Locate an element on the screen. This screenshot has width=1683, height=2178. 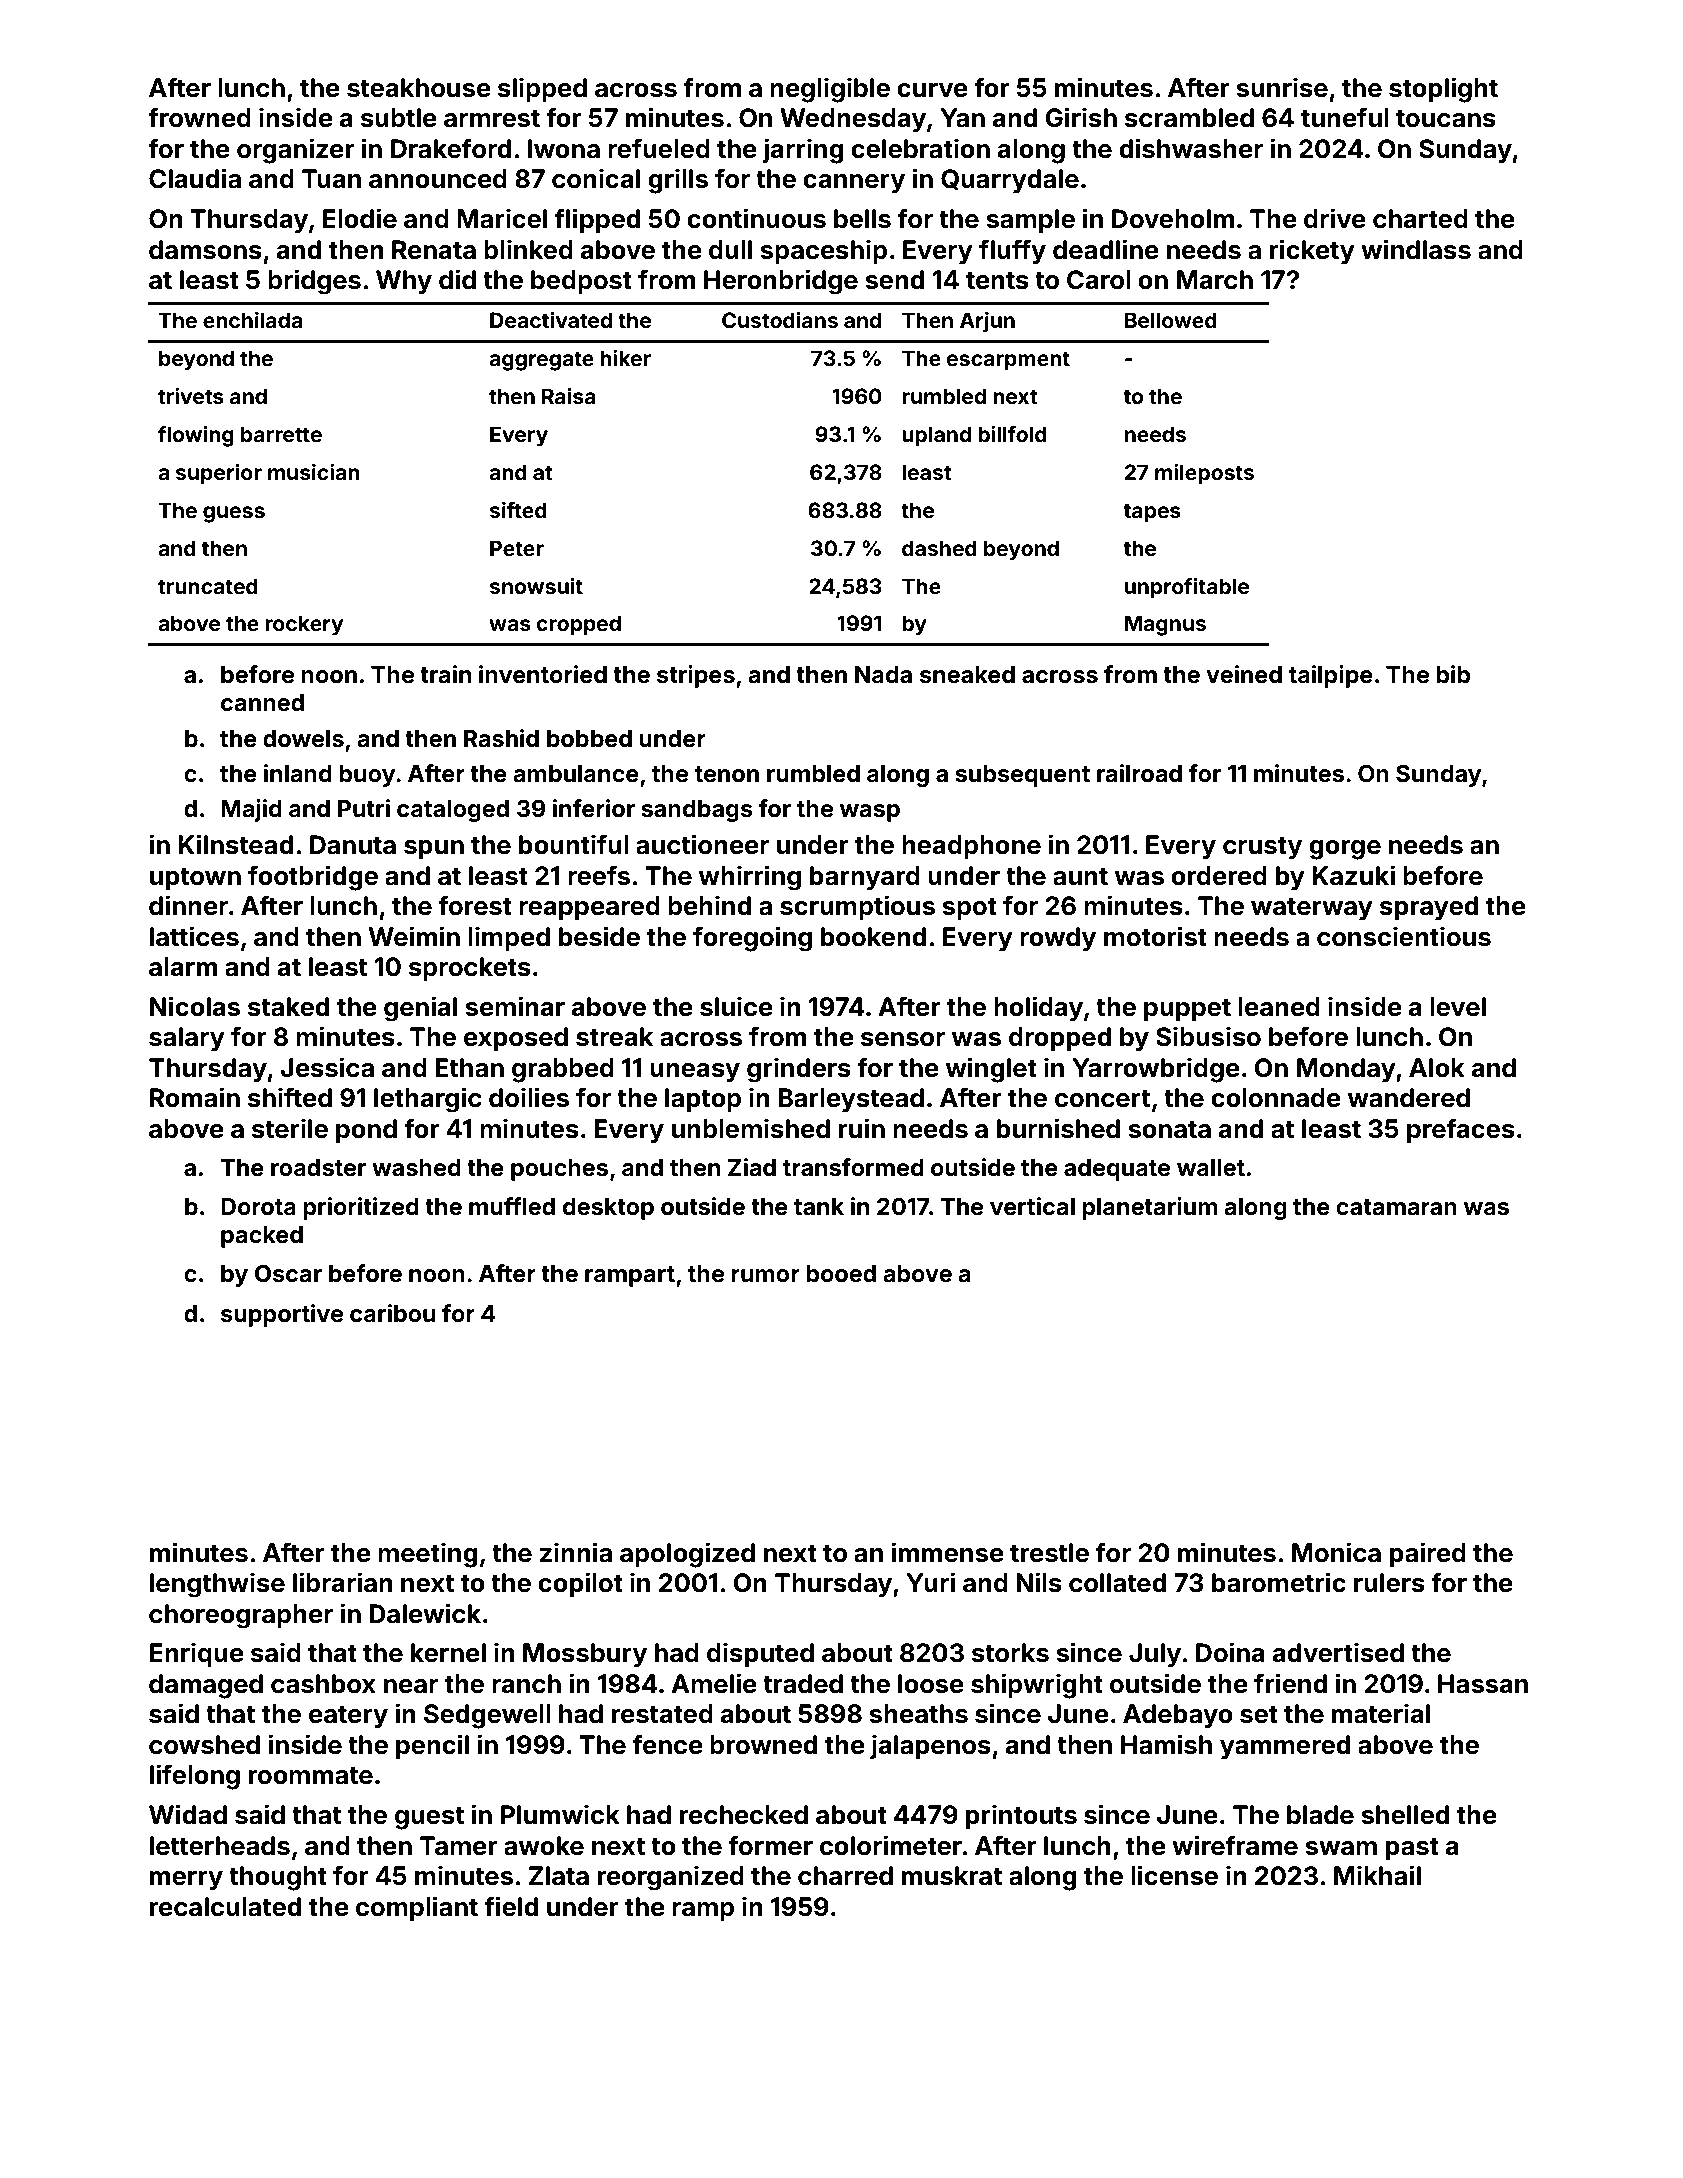
superior is located at coordinates (219, 474).
